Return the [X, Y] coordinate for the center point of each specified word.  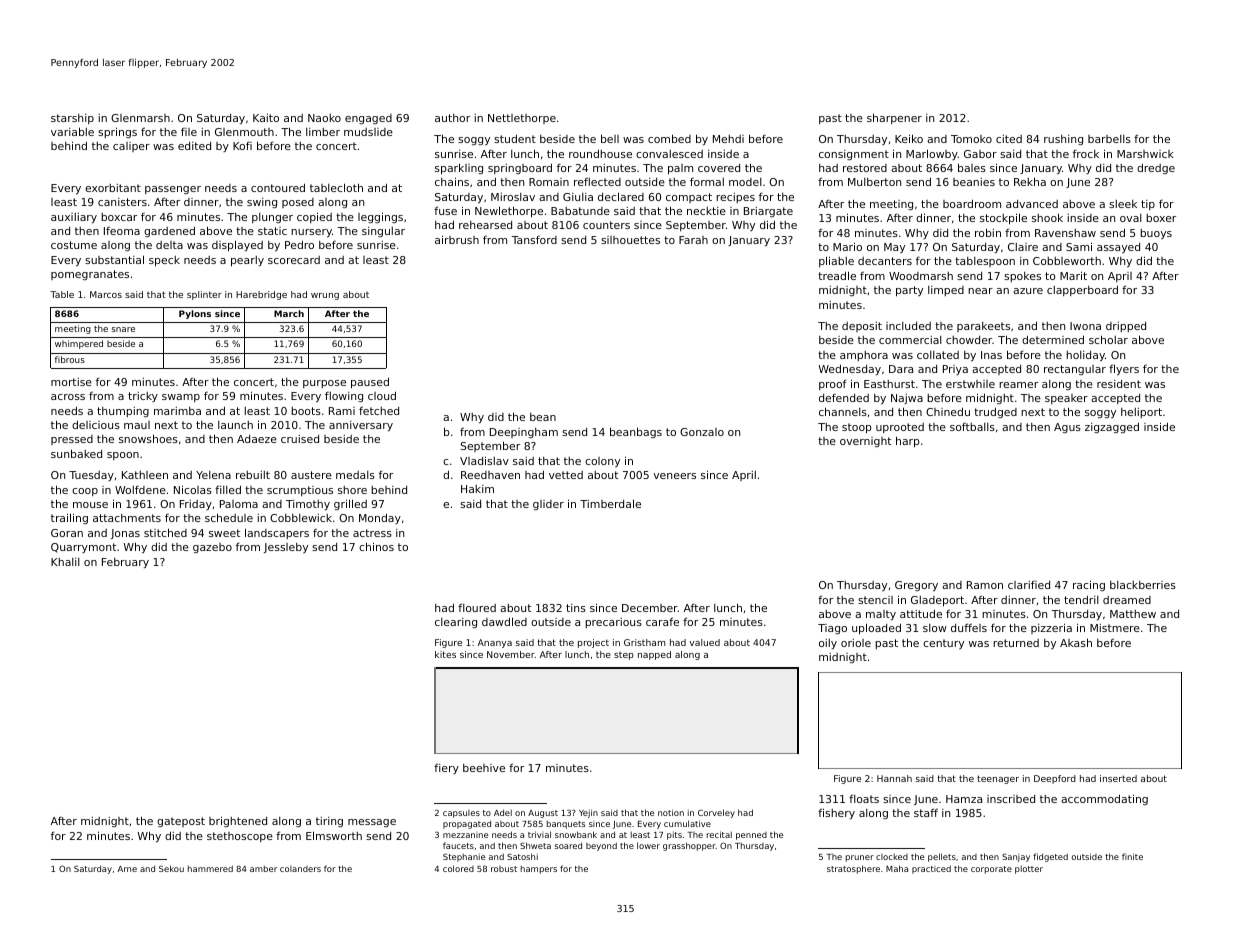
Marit [1073, 275]
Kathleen [145, 475]
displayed [237, 246]
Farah [693, 240]
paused [370, 383]
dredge [1156, 168]
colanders [300, 869]
